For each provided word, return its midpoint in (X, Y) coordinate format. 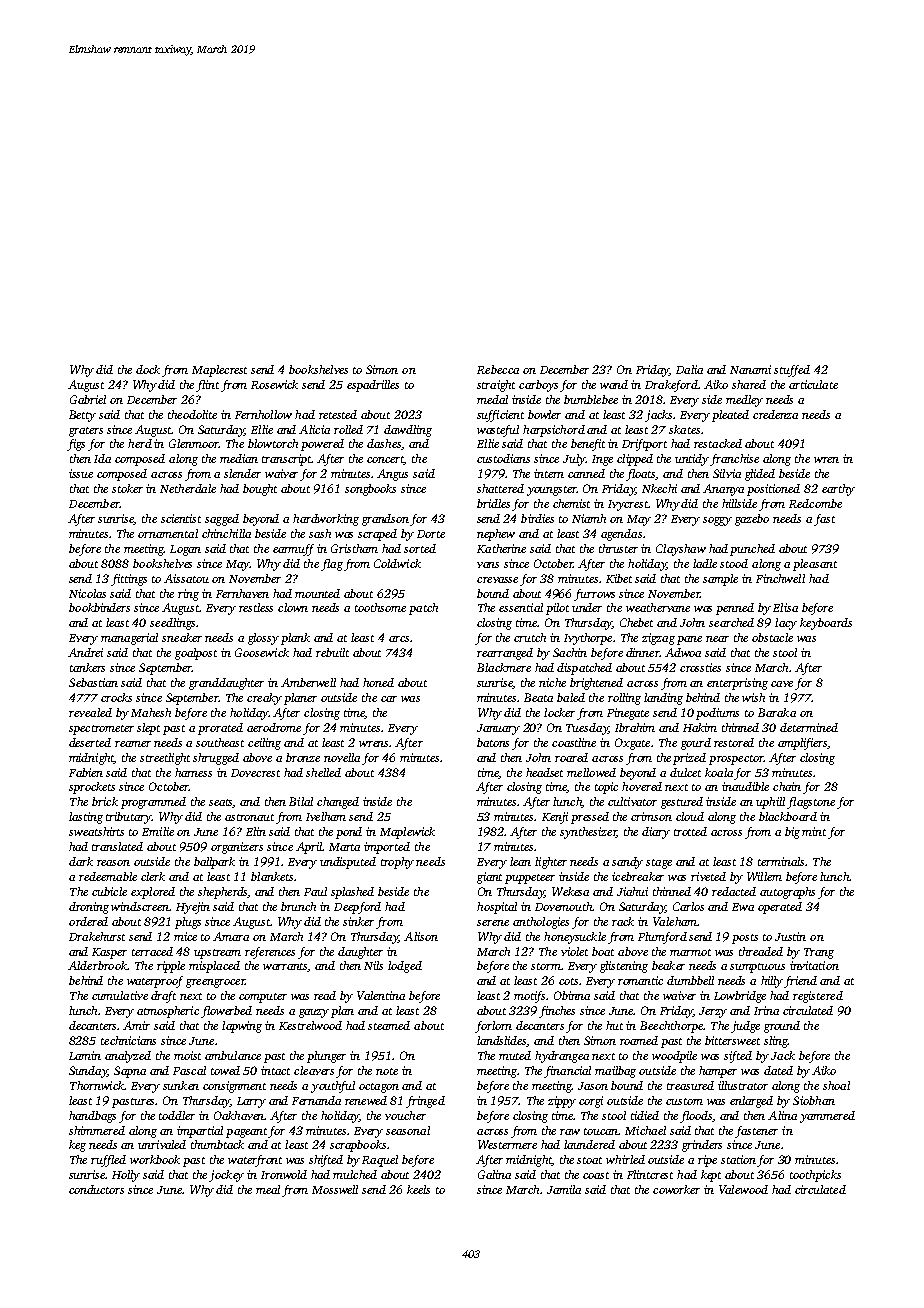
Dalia (689, 369)
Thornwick (97, 1085)
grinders (702, 1146)
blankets (272, 876)
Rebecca (498, 369)
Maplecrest (219, 371)
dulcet (685, 772)
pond (349, 833)
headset (544, 772)
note (387, 1071)
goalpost (196, 654)
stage (659, 864)
